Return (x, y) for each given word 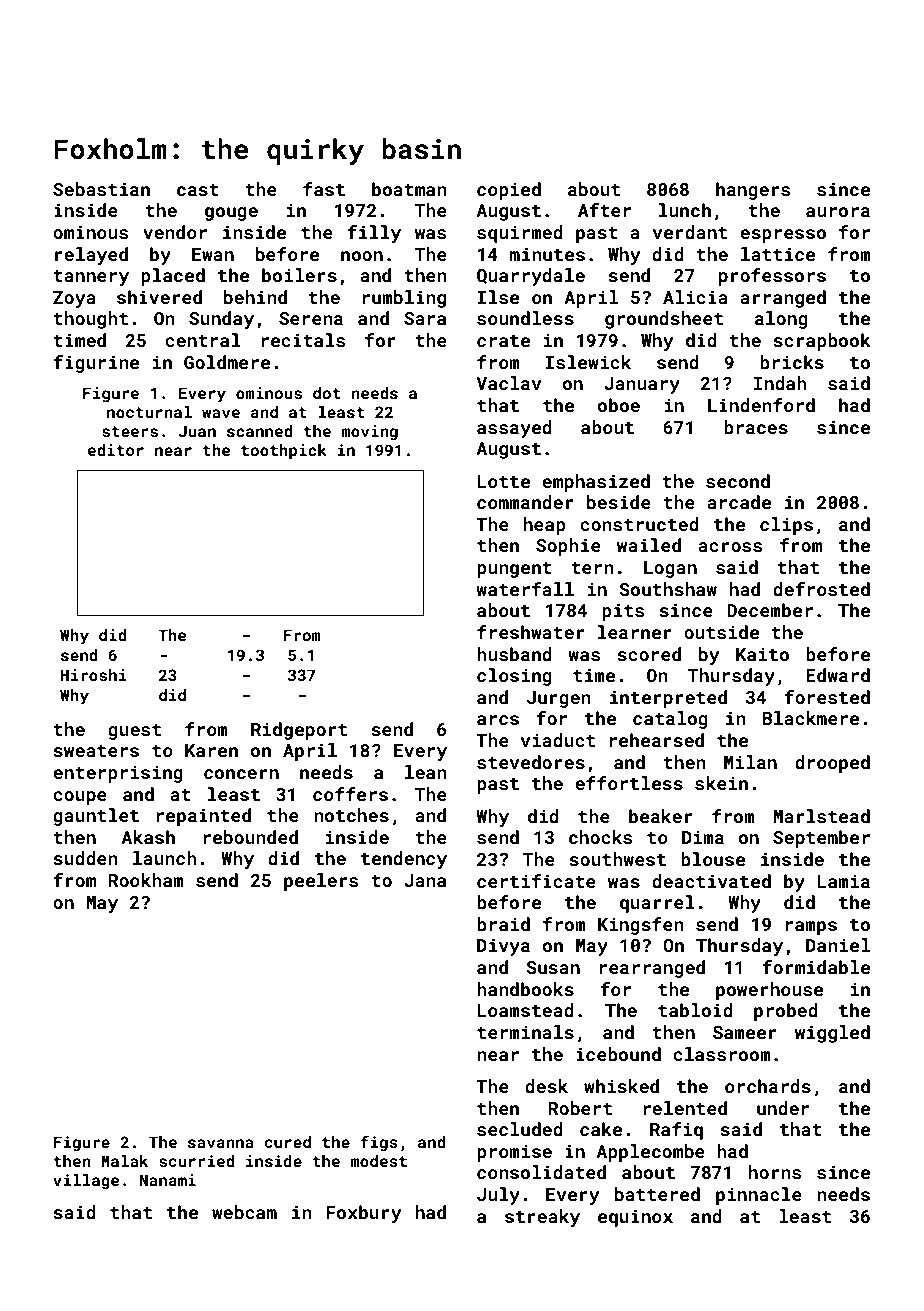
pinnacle (759, 1196)
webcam (244, 1212)
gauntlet (96, 817)
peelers (321, 882)
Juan (197, 431)
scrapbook (822, 342)
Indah (780, 383)
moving (370, 433)
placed (173, 277)
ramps (811, 928)
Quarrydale (531, 277)
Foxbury (364, 1214)
